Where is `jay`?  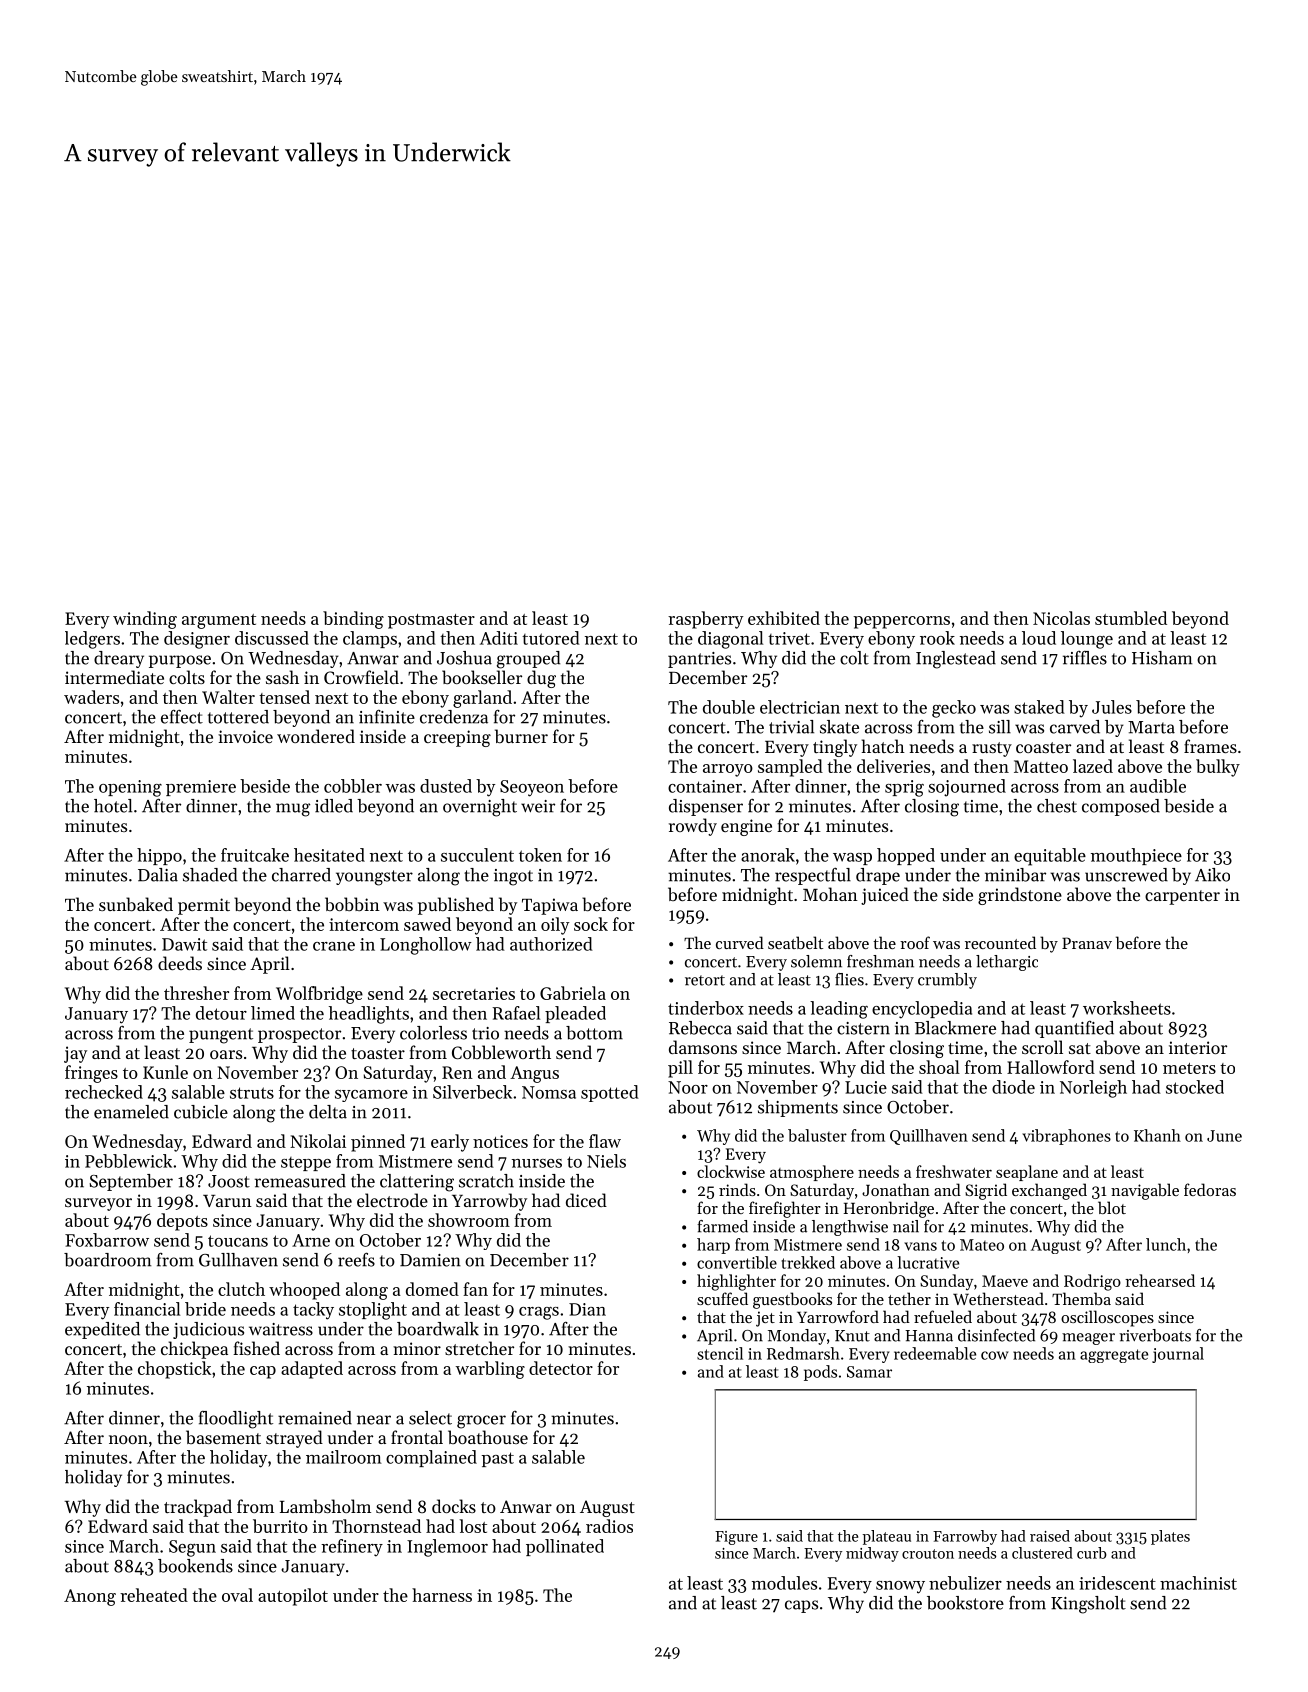 jay is located at coordinates (75, 1054).
